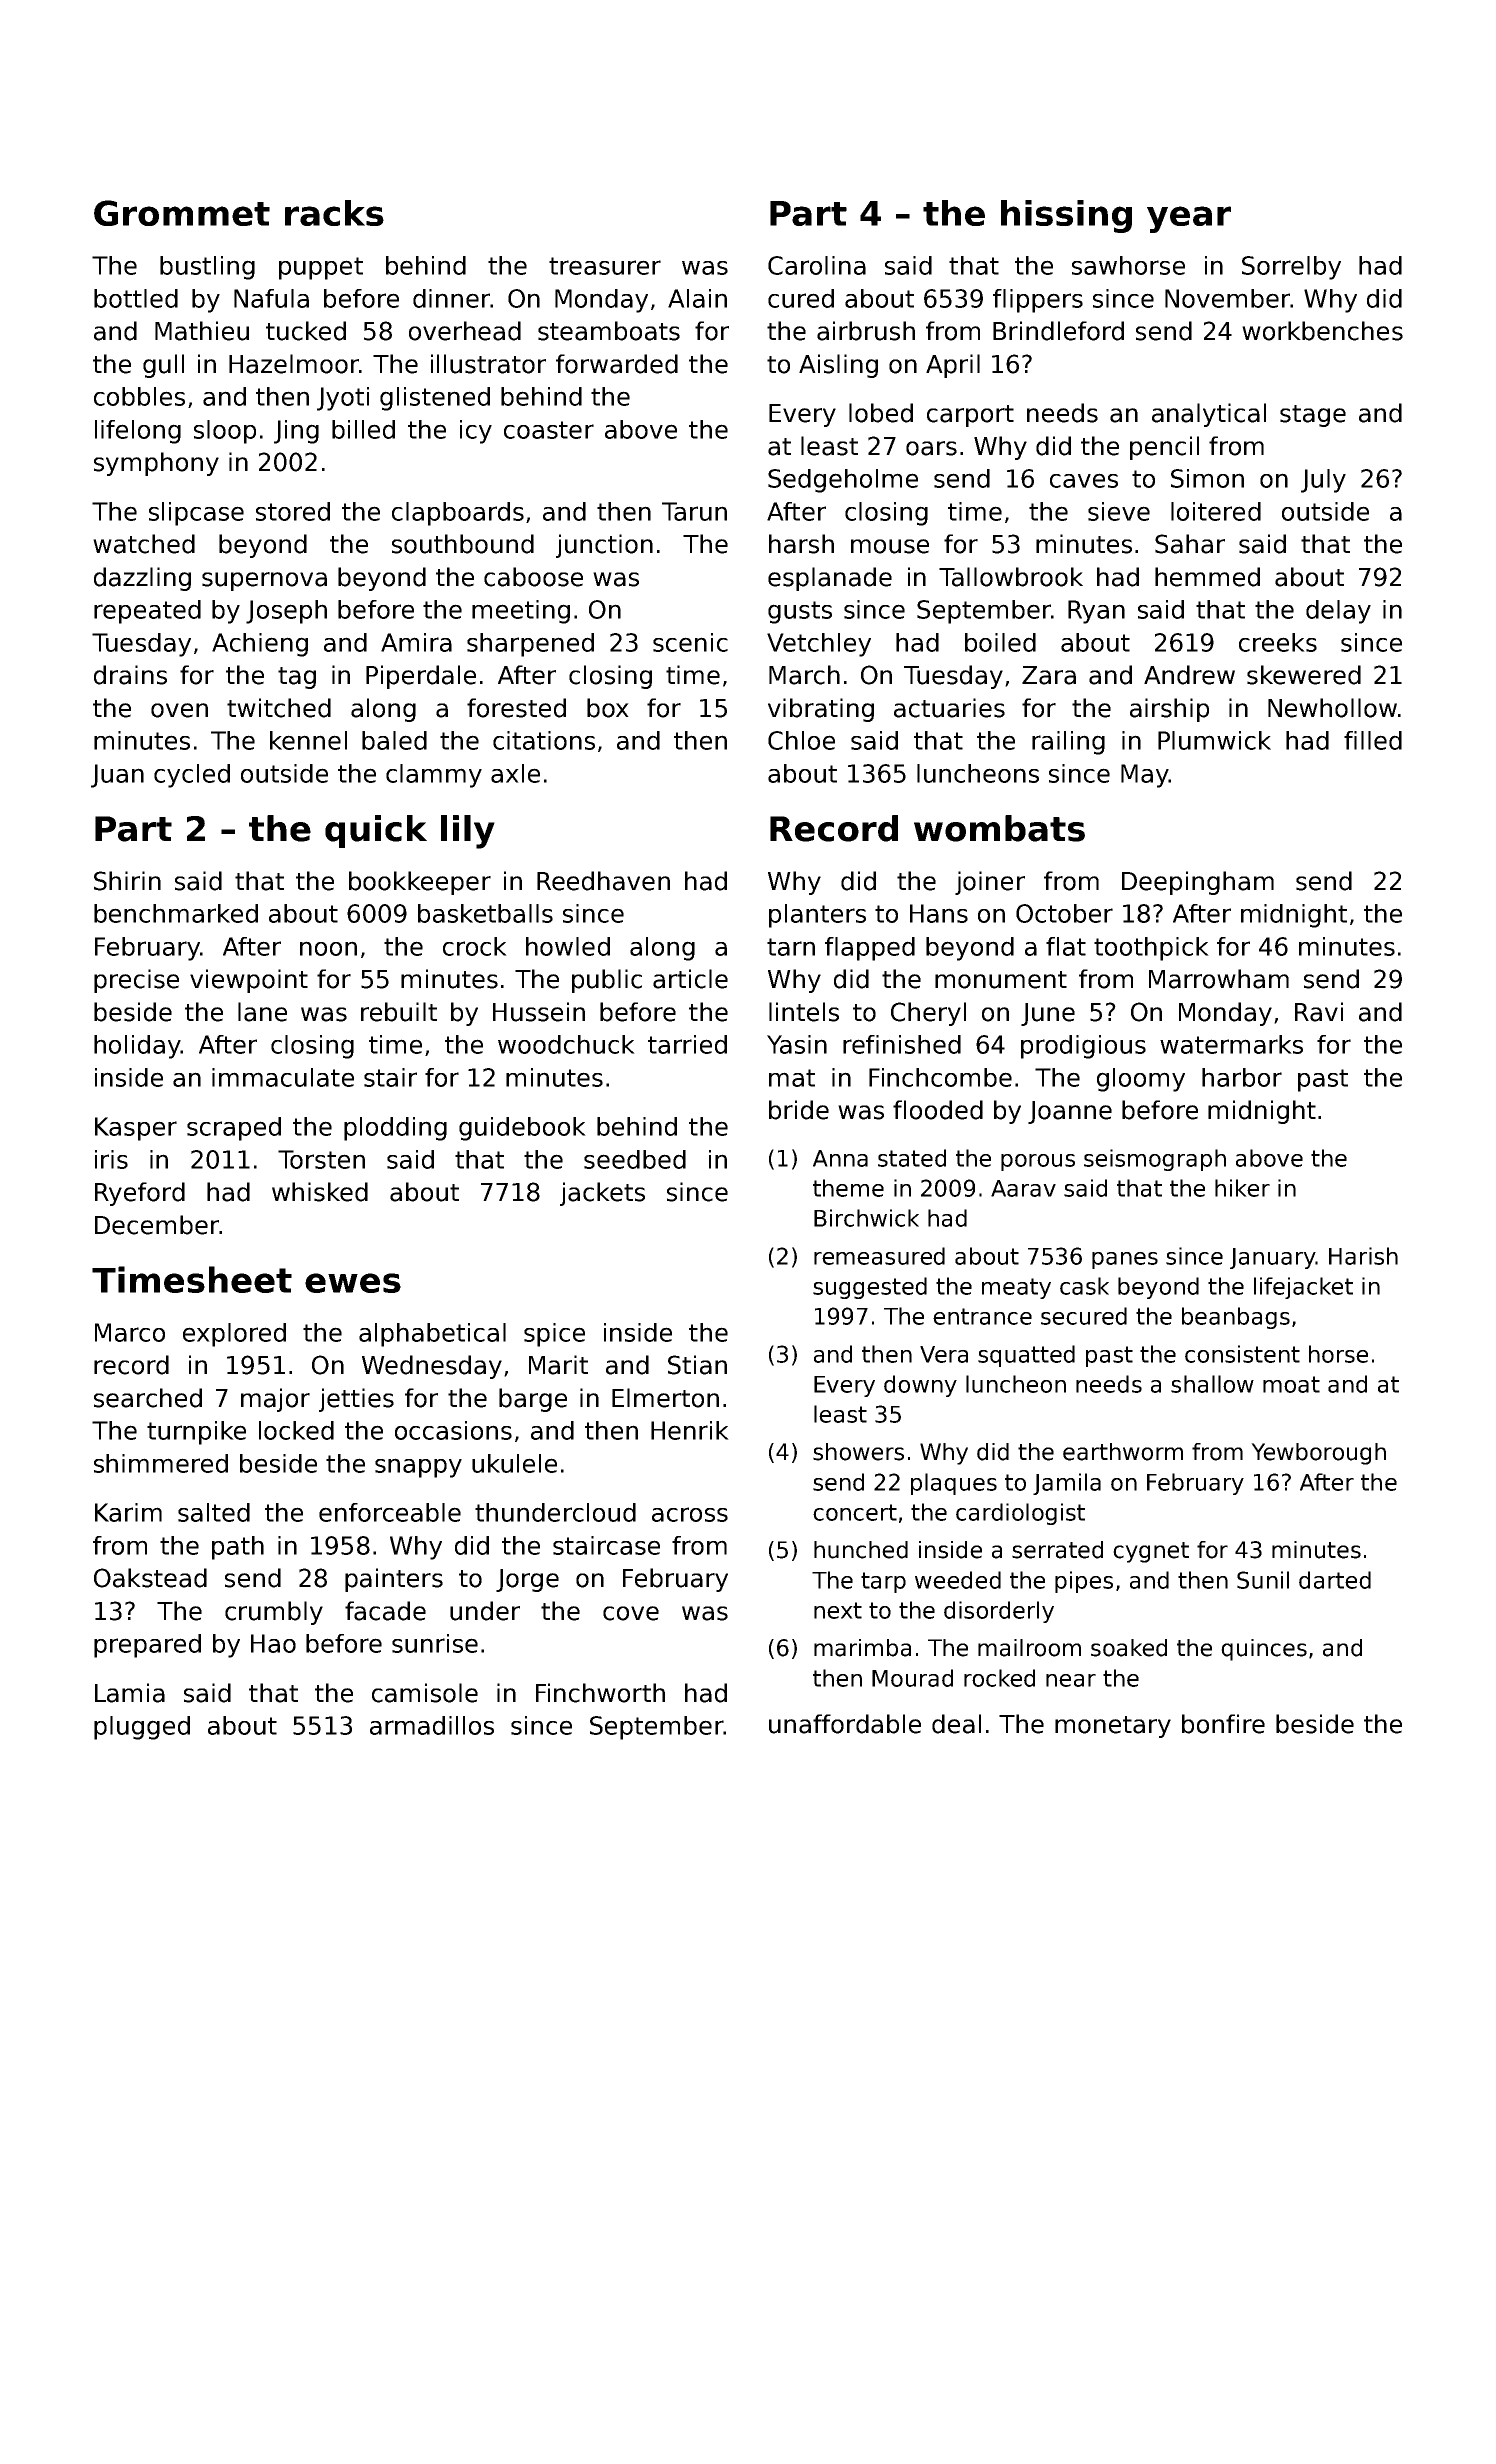  I want to click on theme, so click(848, 1188).
